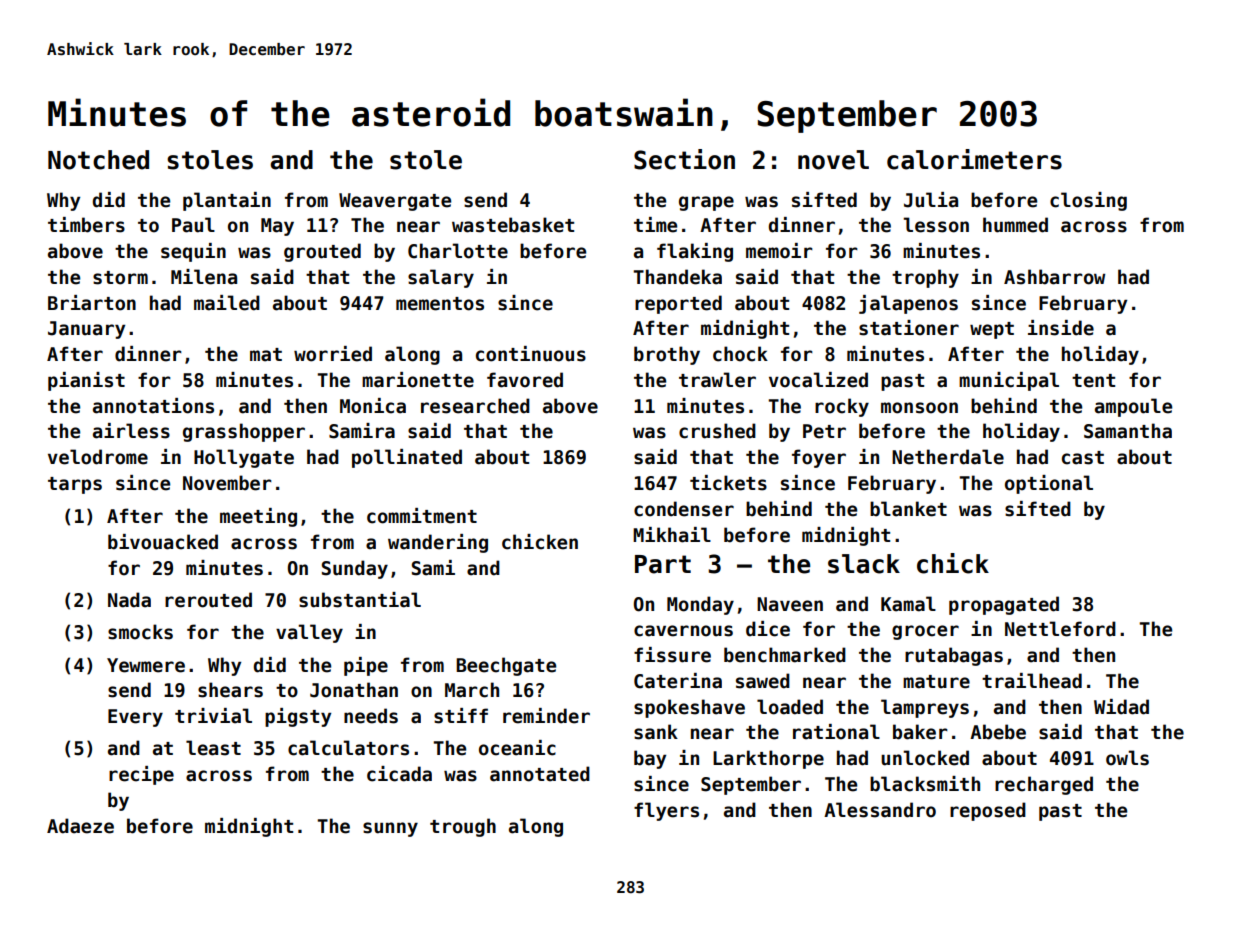 The image size is (1233, 952). Describe the element at coordinates (472, 690) in the screenshot. I see `March` at that location.
